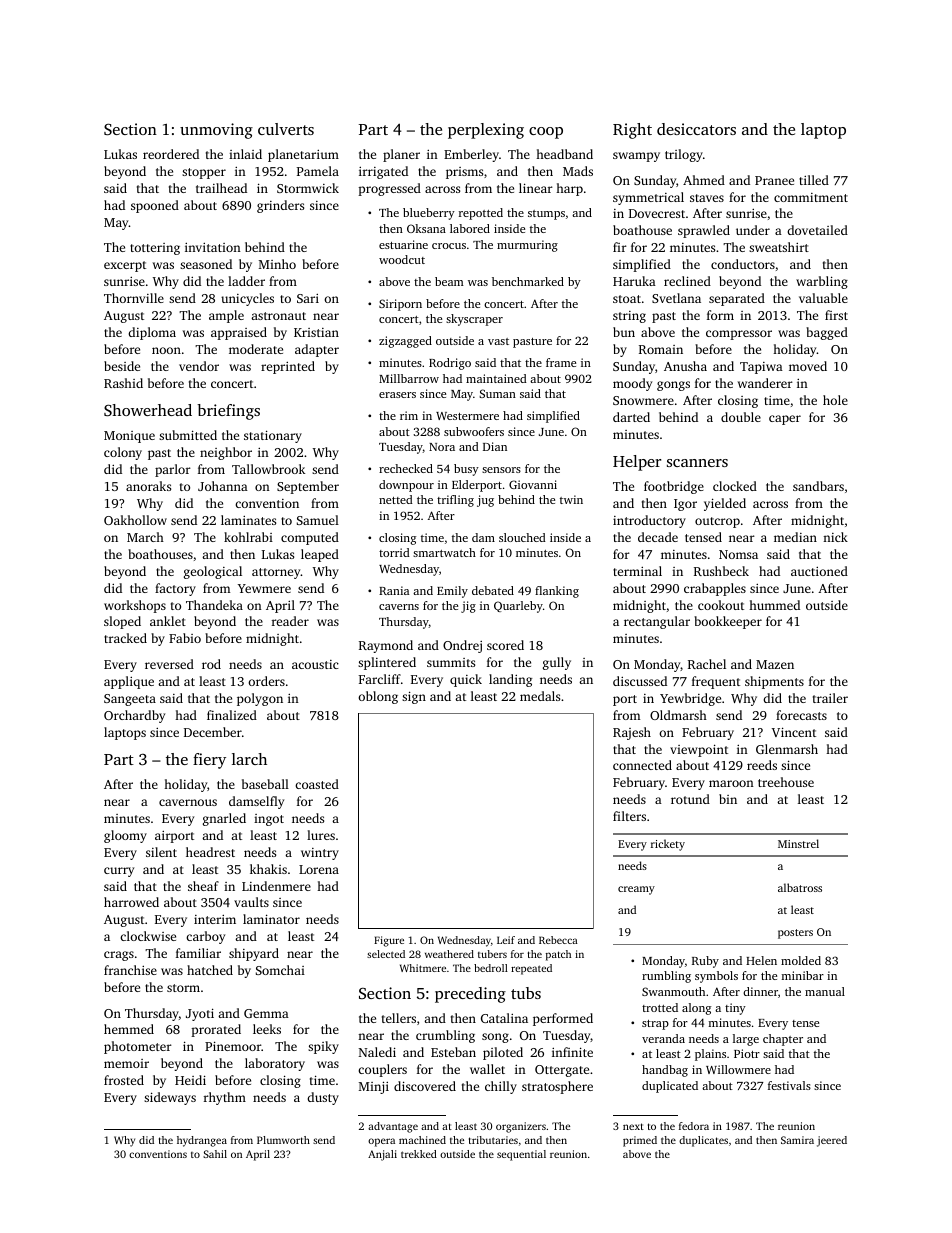 The image size is (952, 1233). I want to click on skyscraper, so click(474, 320).
